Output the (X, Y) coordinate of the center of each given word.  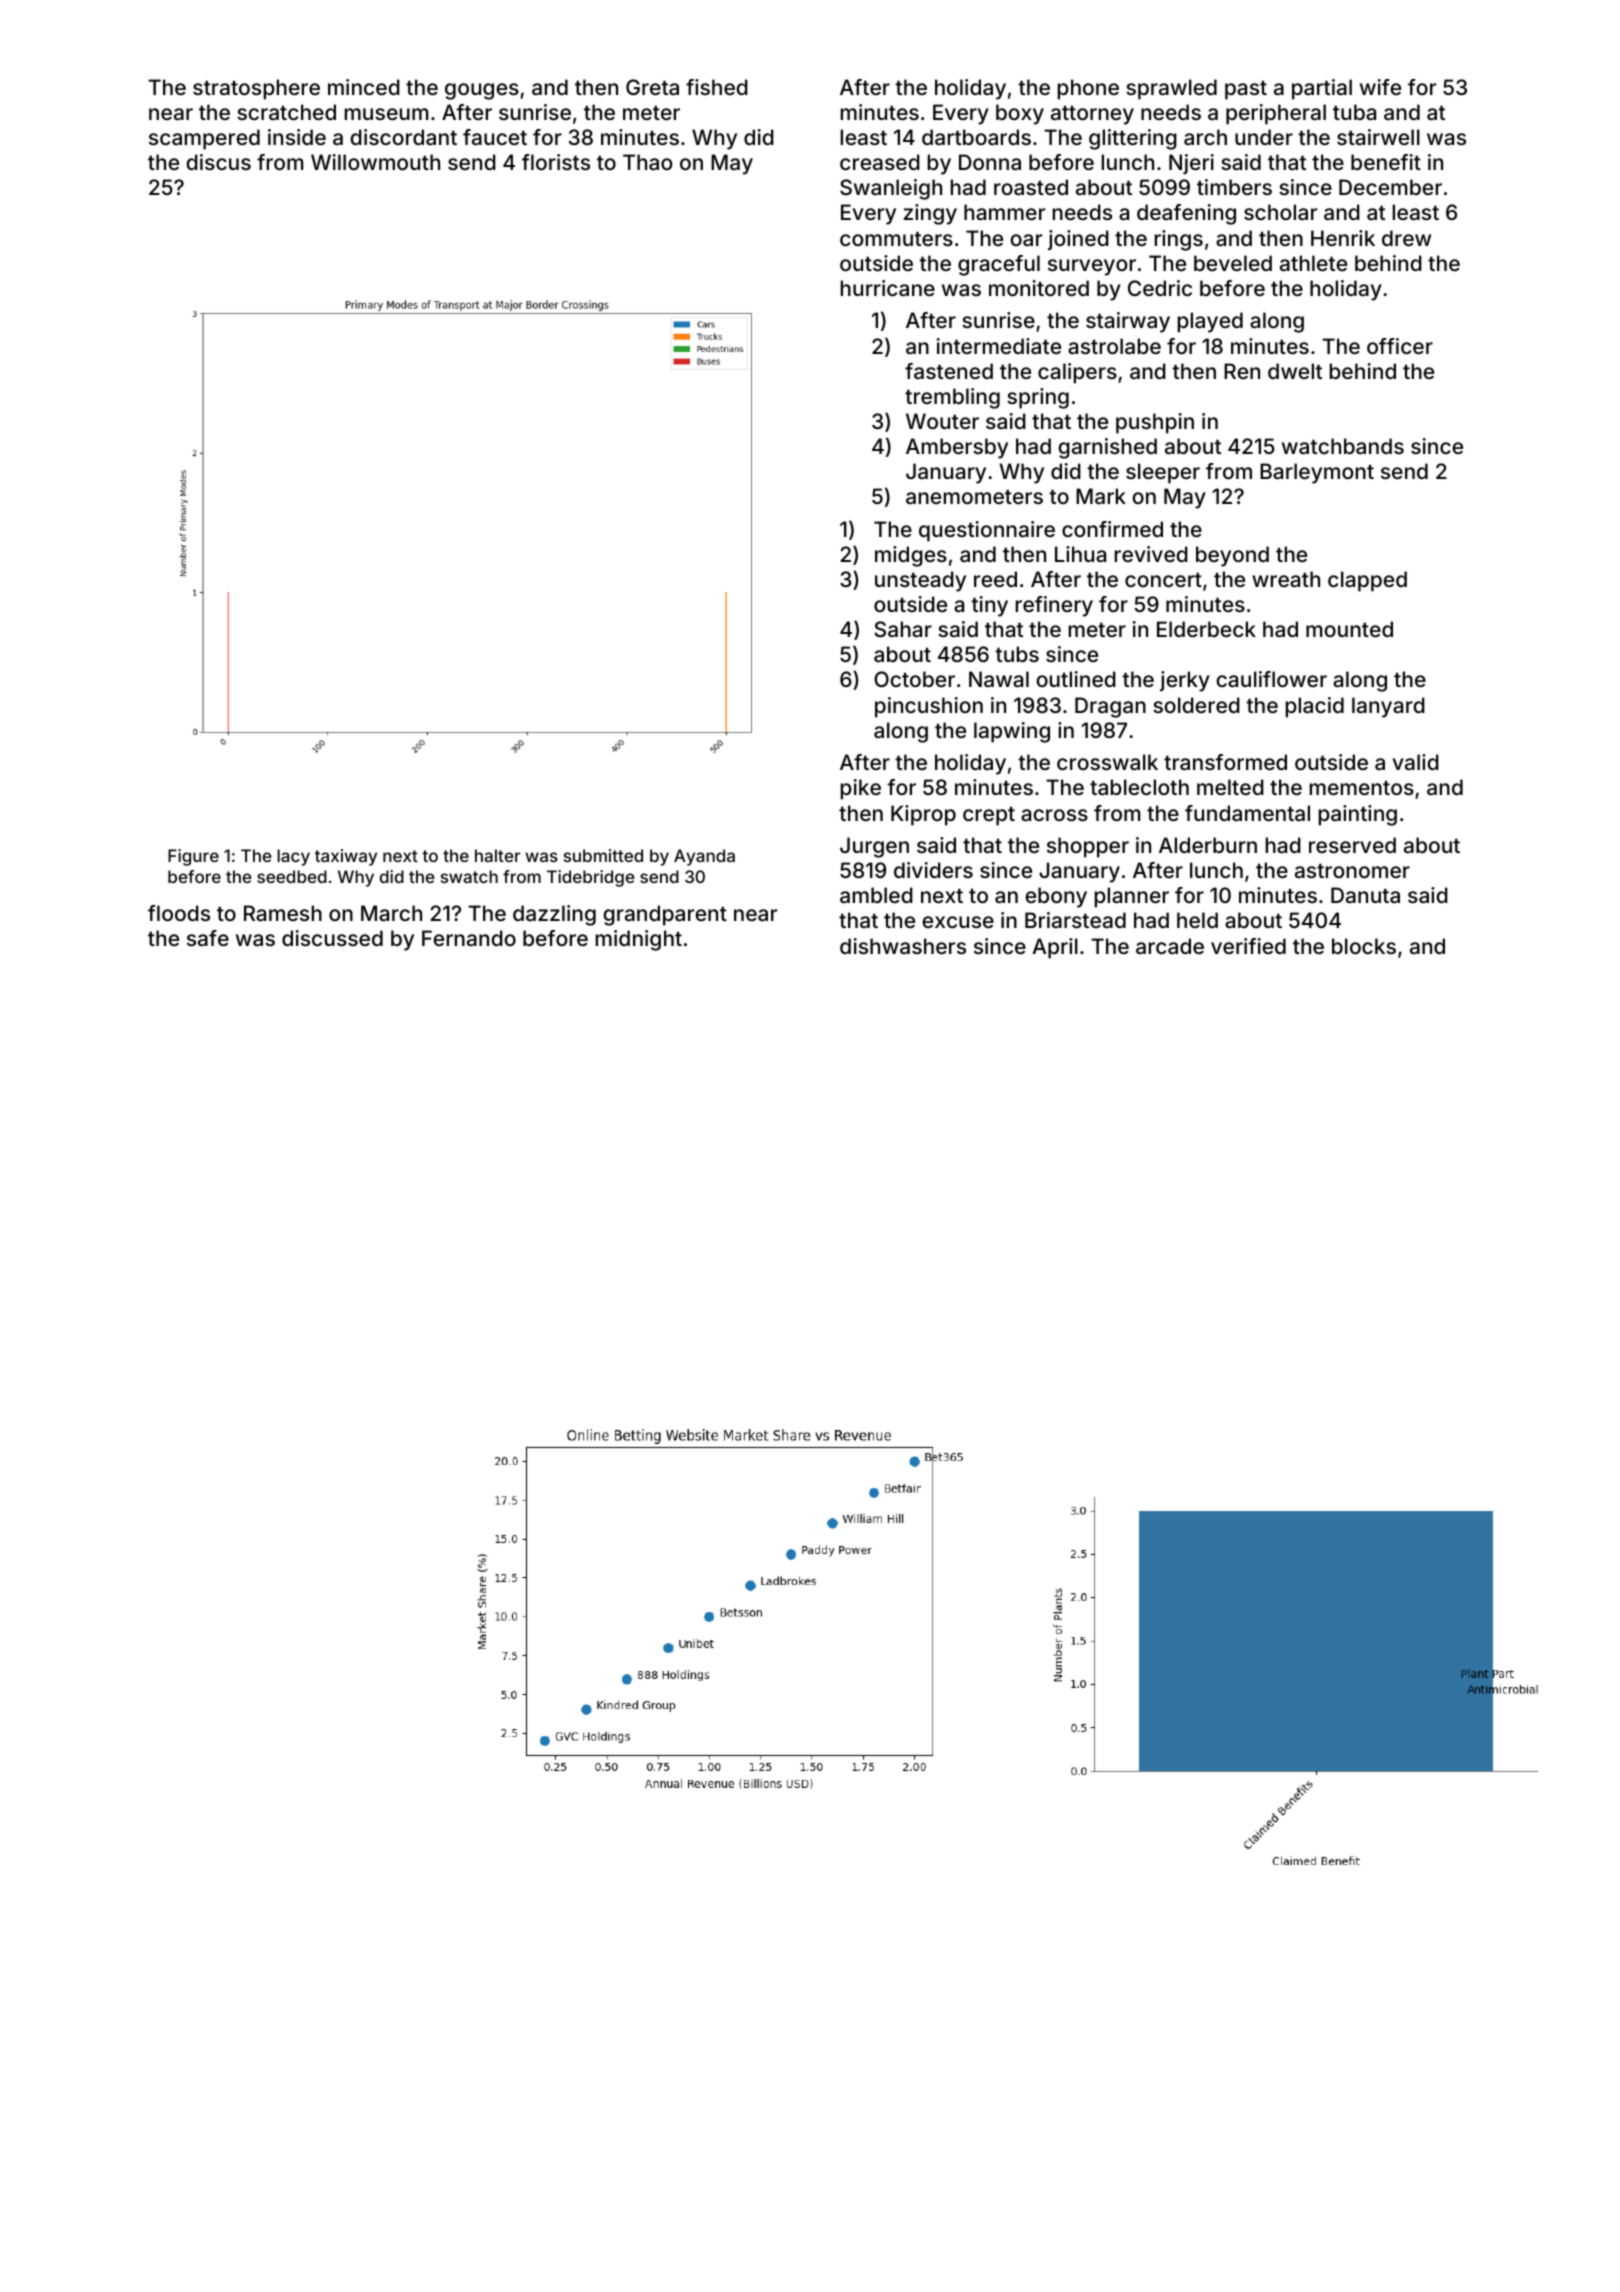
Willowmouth (375, 162)
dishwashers (903, 946)
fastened (949, 371)
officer (1400, 346)
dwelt (1295, 371)
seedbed (292, 876)
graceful (999, 265)
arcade (1170, 946)
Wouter (942, 421)
